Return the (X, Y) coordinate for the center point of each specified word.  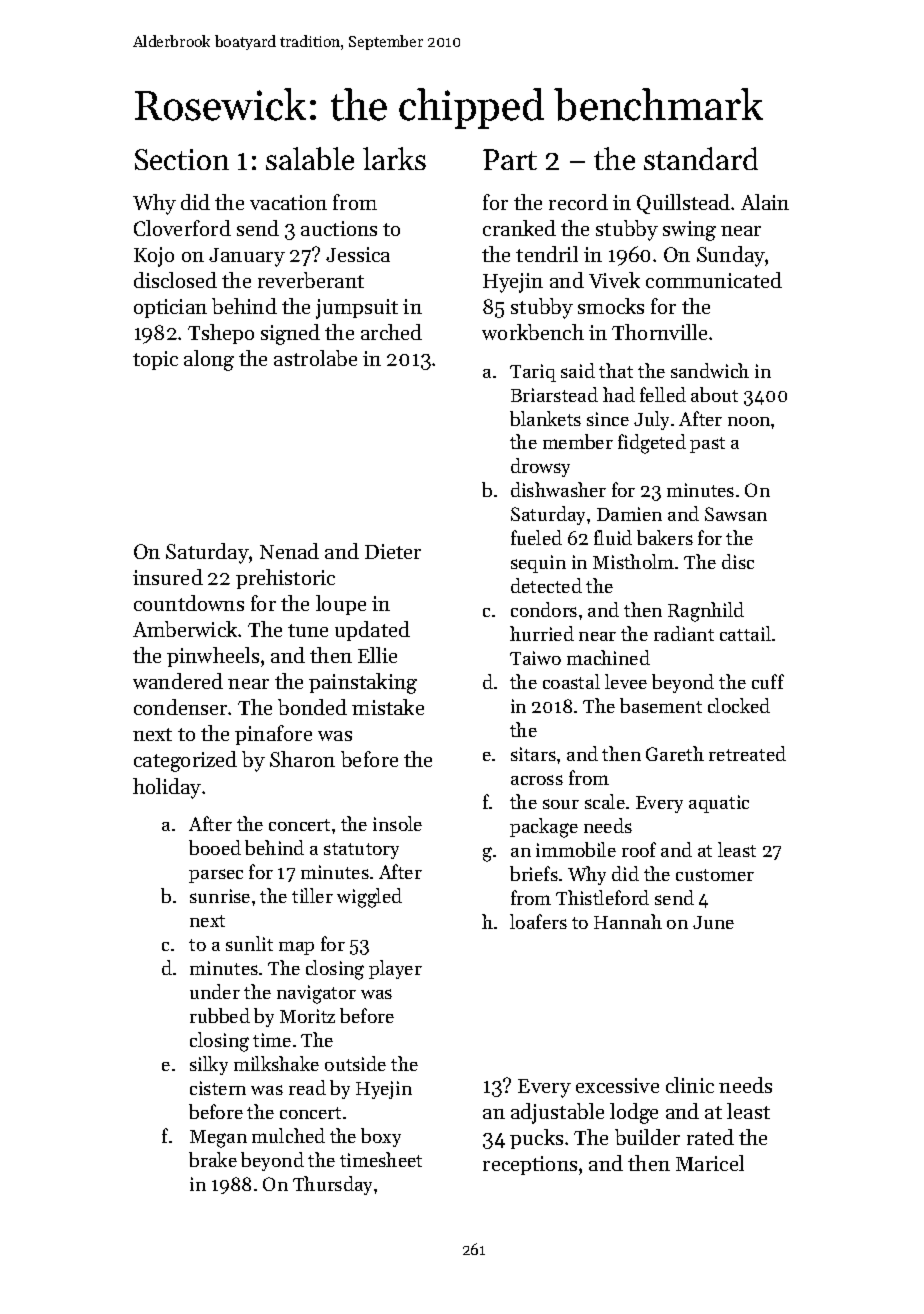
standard (701, 158)
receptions (530, 1165)
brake (213, 1159)
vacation (288, 202)
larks (394, 158)
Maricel (710, 1163)
